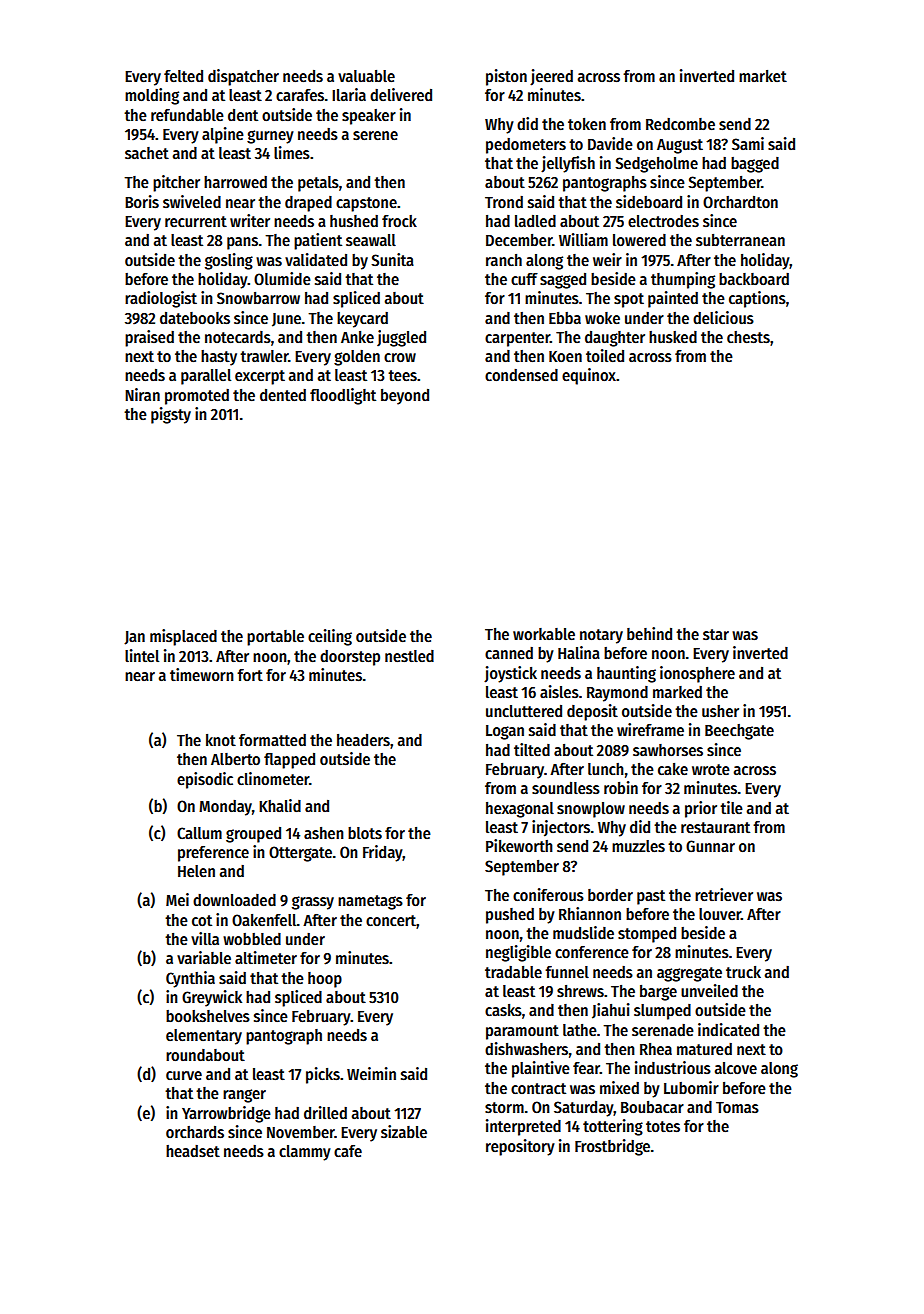  I want to click on Beechgate, so click(739, 732).
